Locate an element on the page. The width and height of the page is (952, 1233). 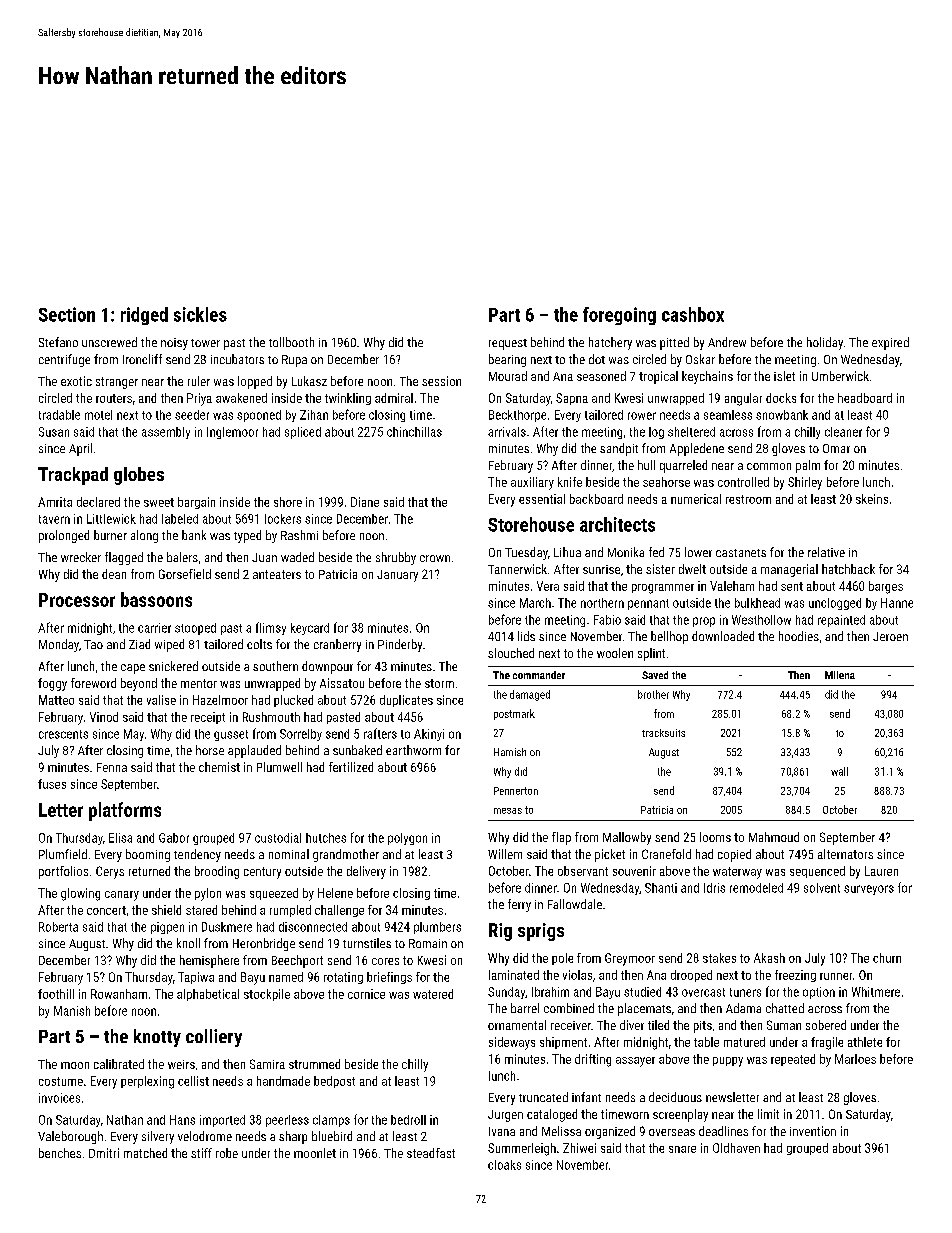
flap is located at coordinates (561, 838).
